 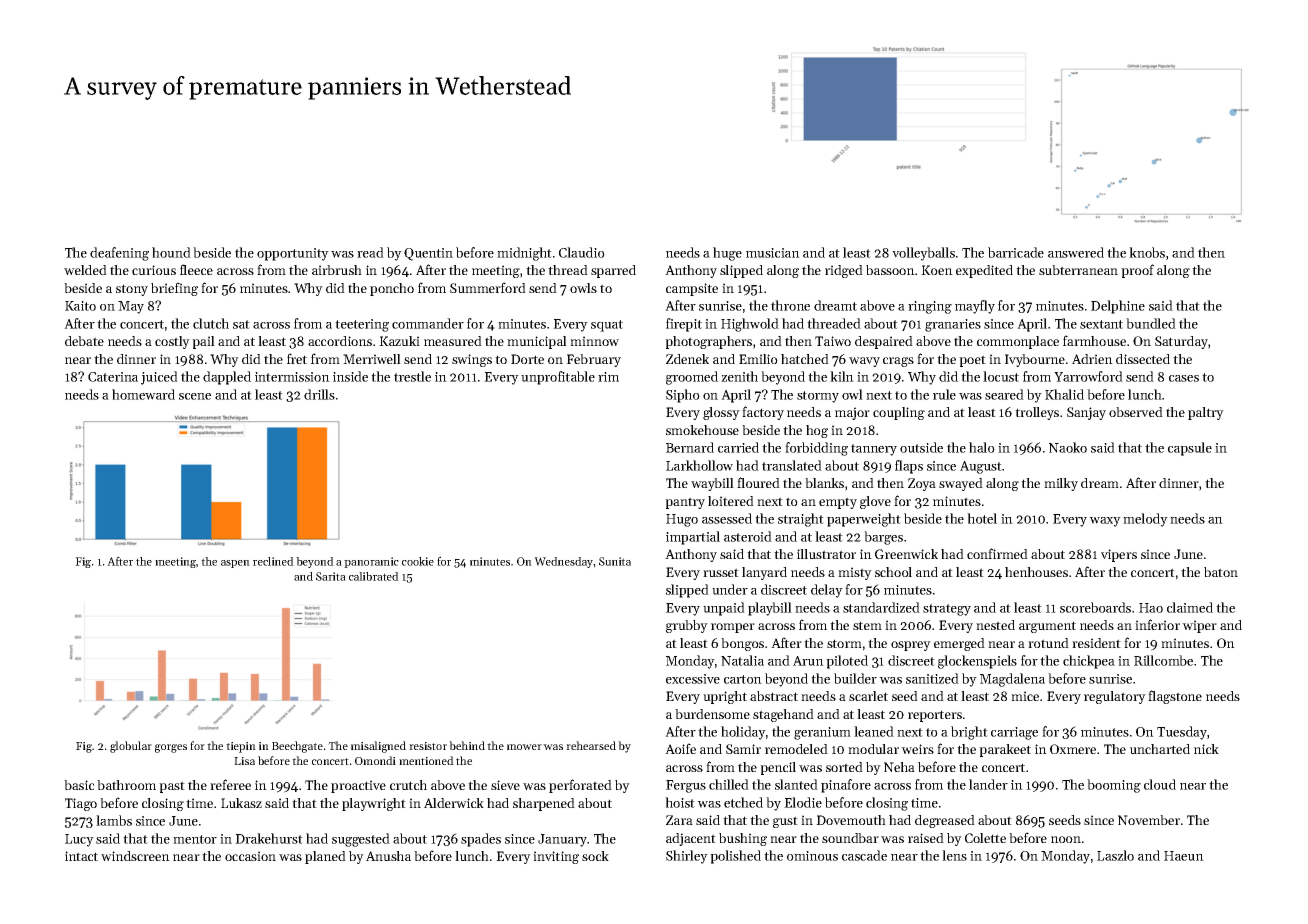 I want to click on abstract, so click(x=774, y=696).
